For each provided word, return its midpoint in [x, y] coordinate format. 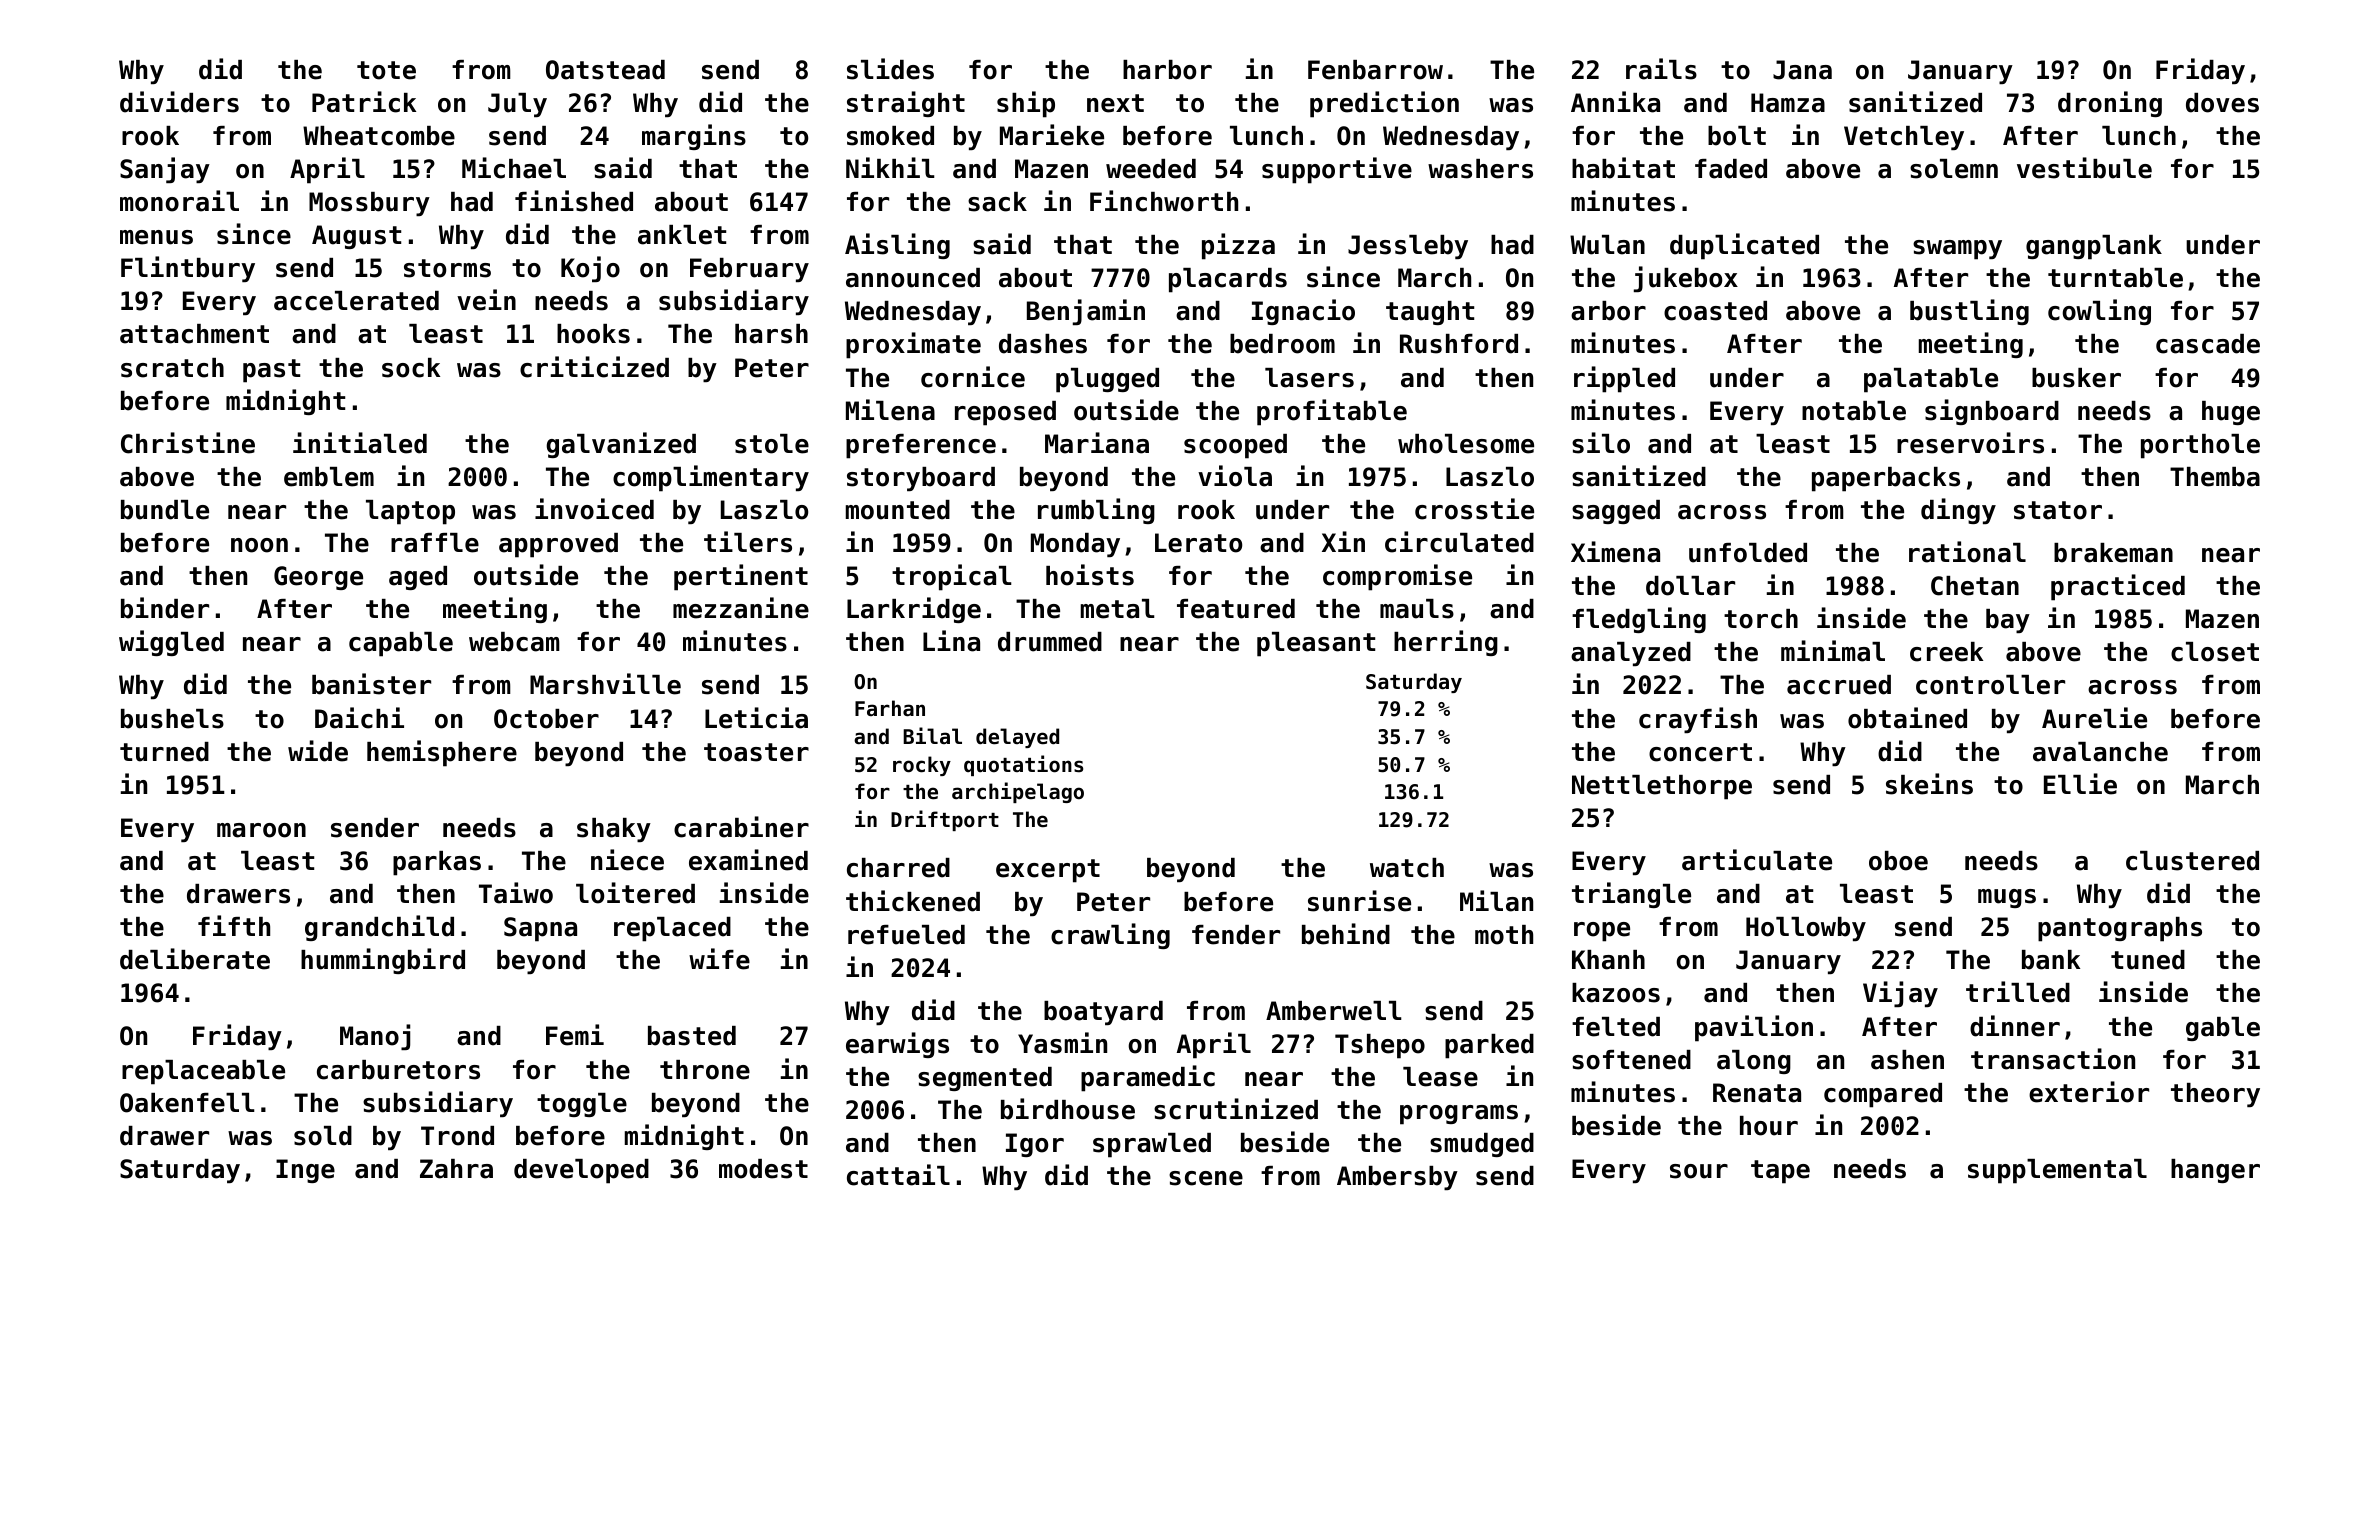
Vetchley [1904, 138]
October [546, 719]
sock [411, 368]
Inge [305, 1171]
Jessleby [1408, 247]
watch [1407, 868]
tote [386, 70]
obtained [1907, 718]
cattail [898, 1175]
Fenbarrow [1375, 70]
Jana [1802, 70]
